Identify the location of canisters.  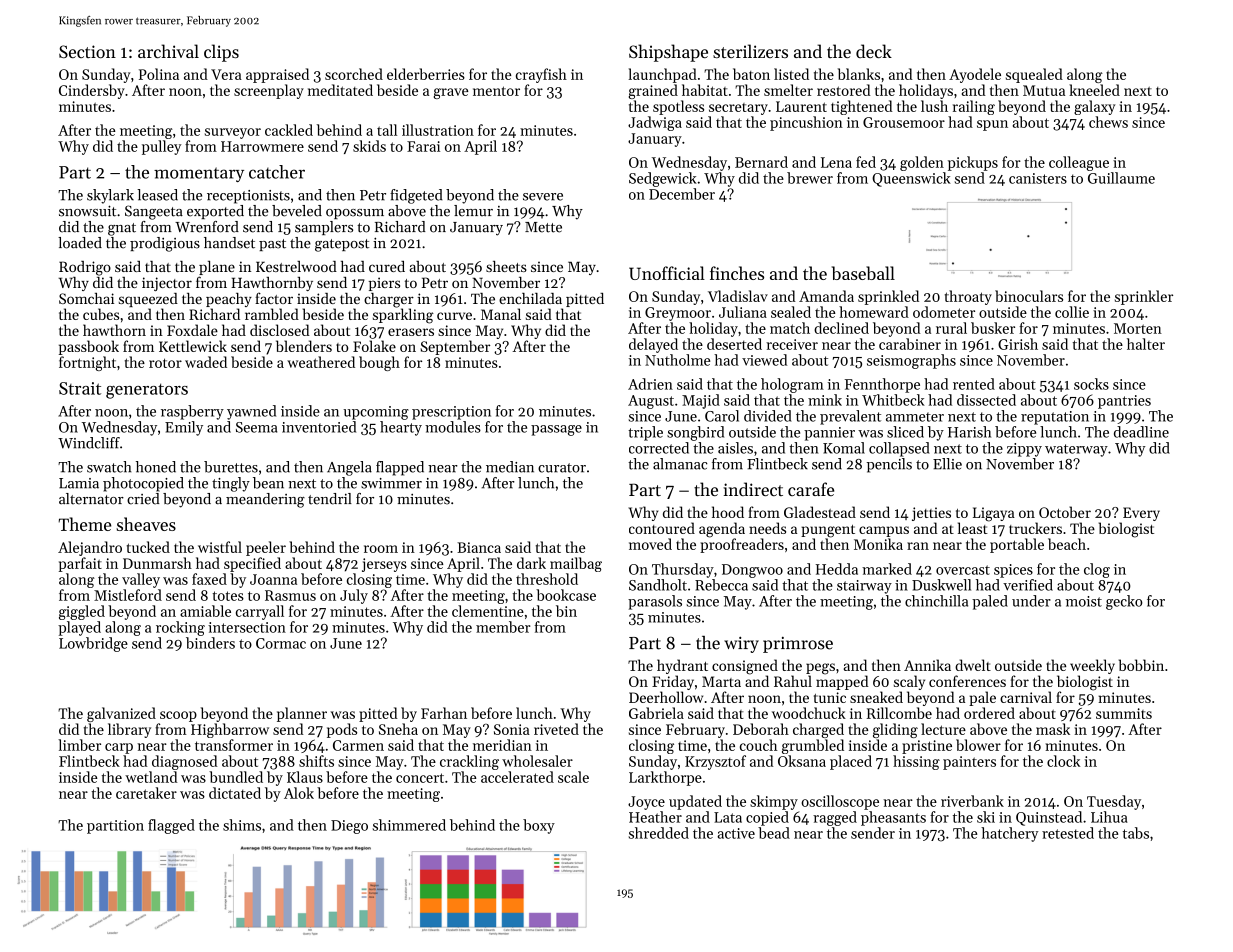
(1038, 178).
